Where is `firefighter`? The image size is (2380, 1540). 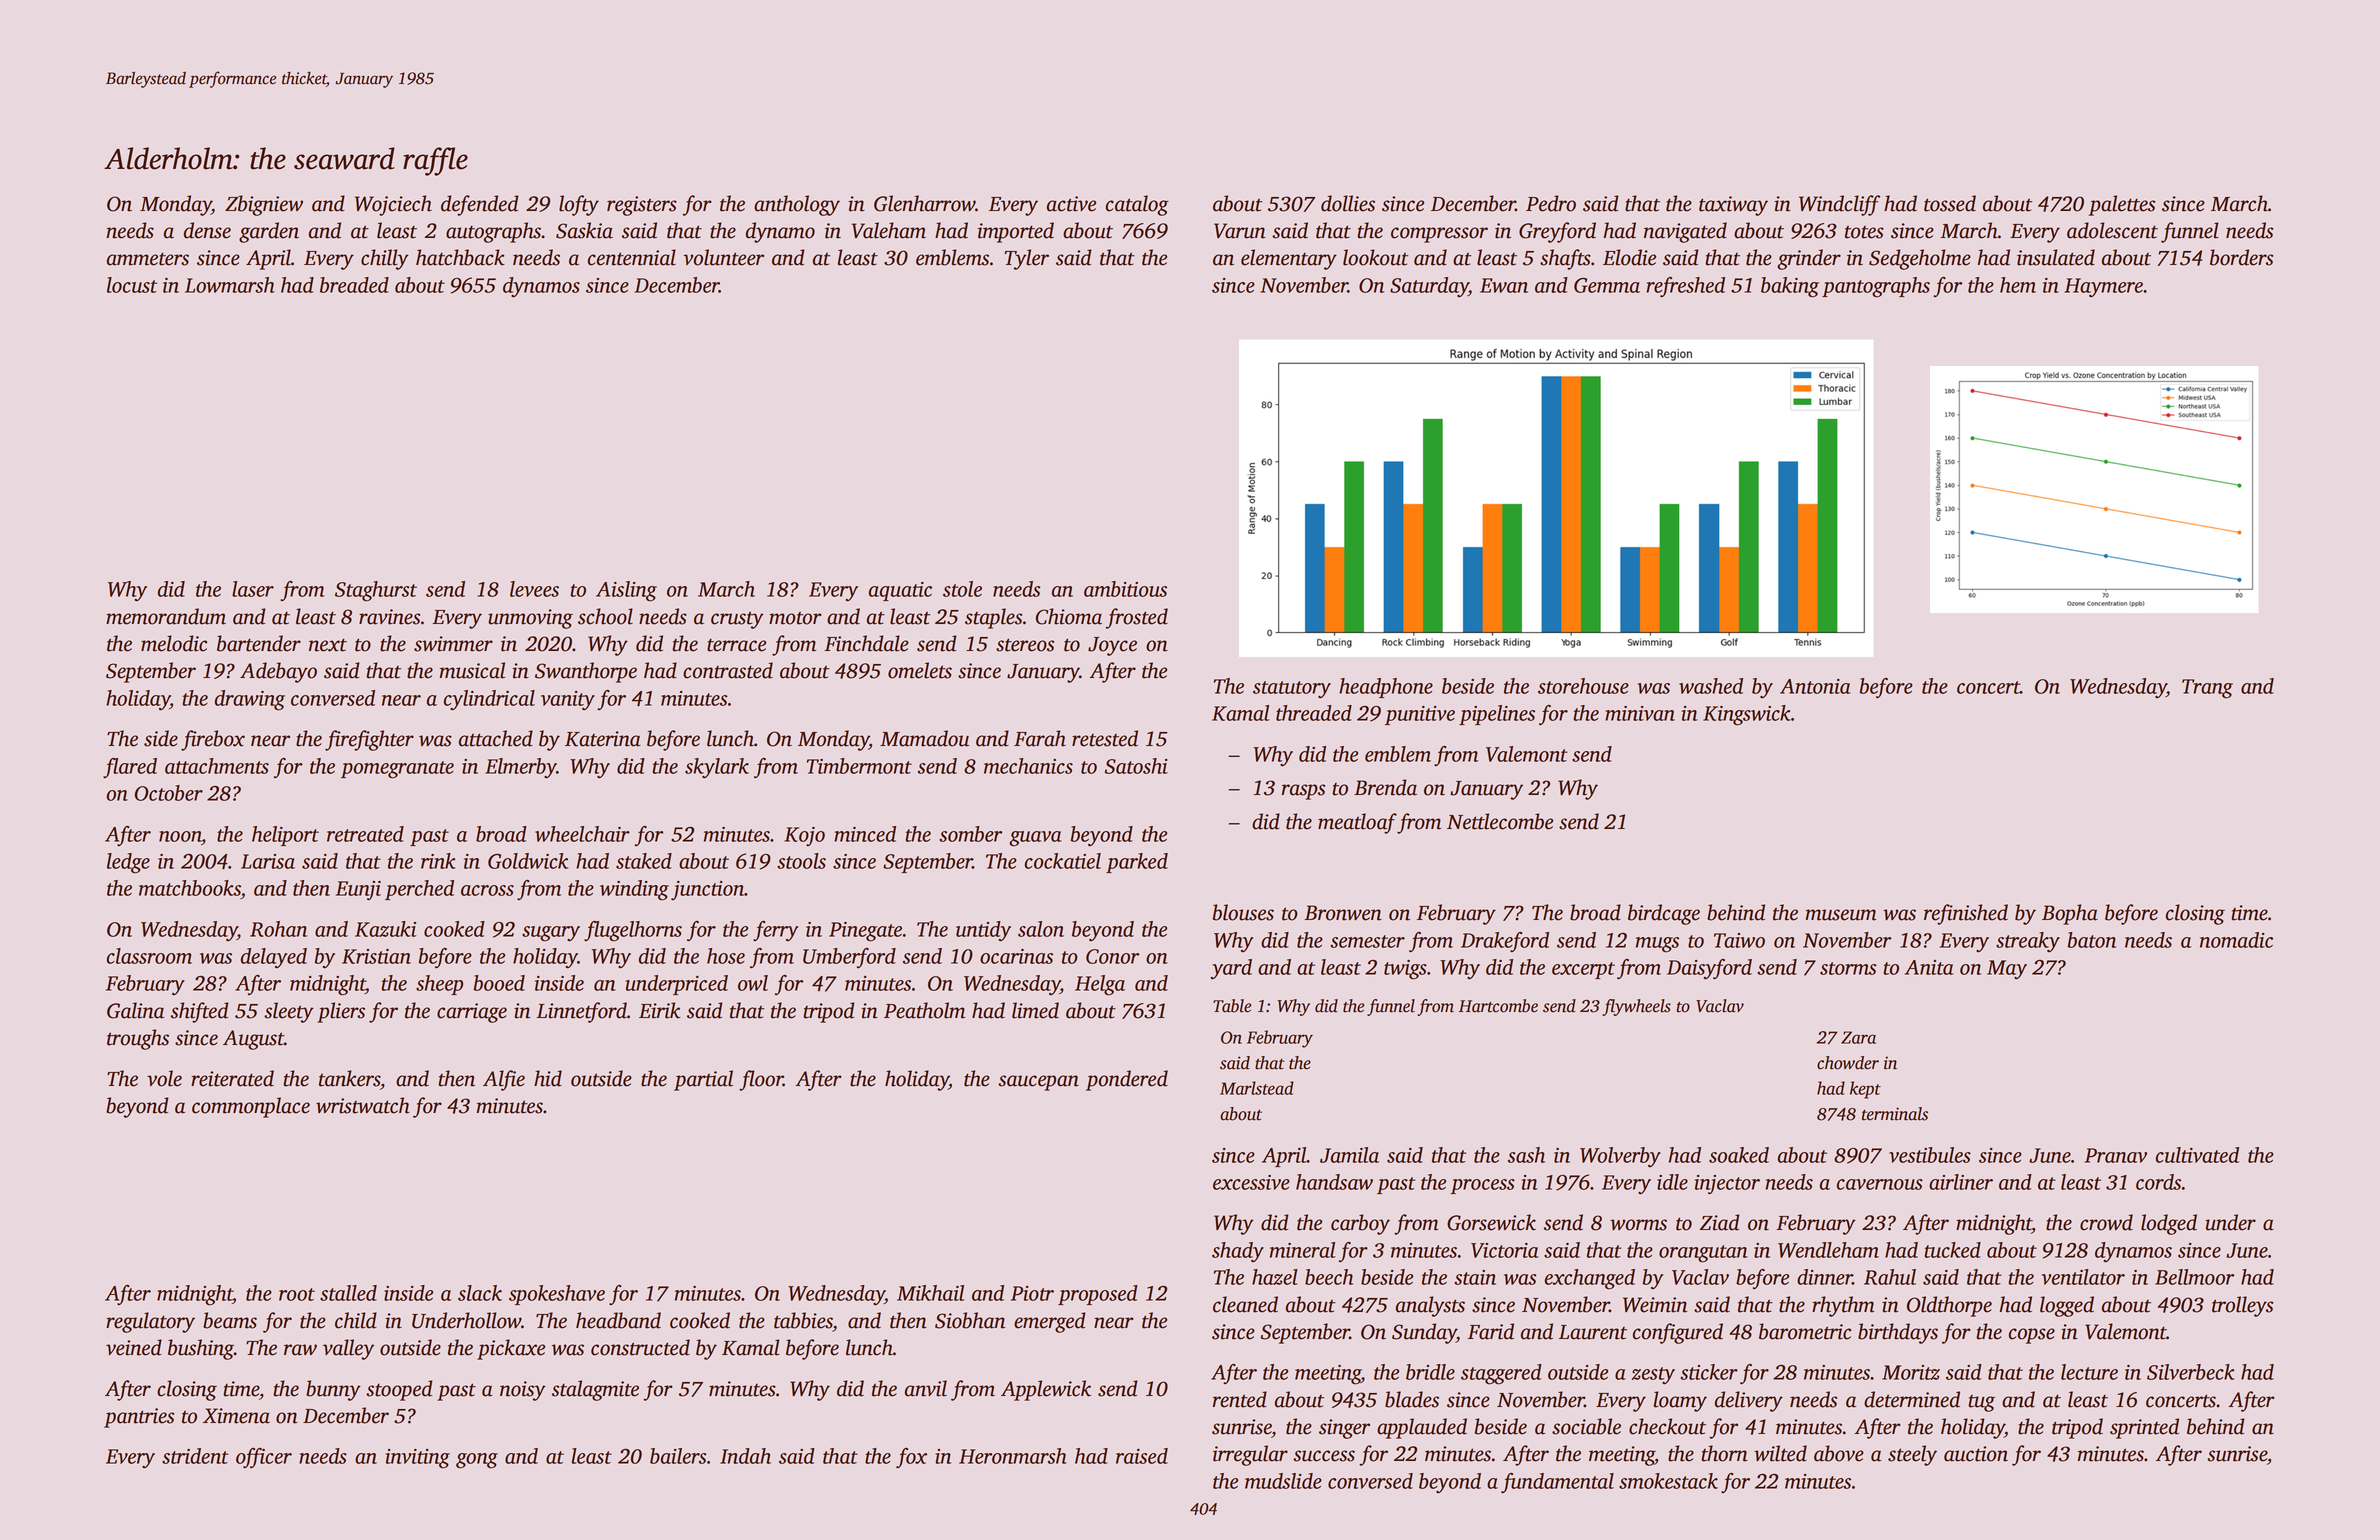
firefighter is located at coordinates (369, 740).
